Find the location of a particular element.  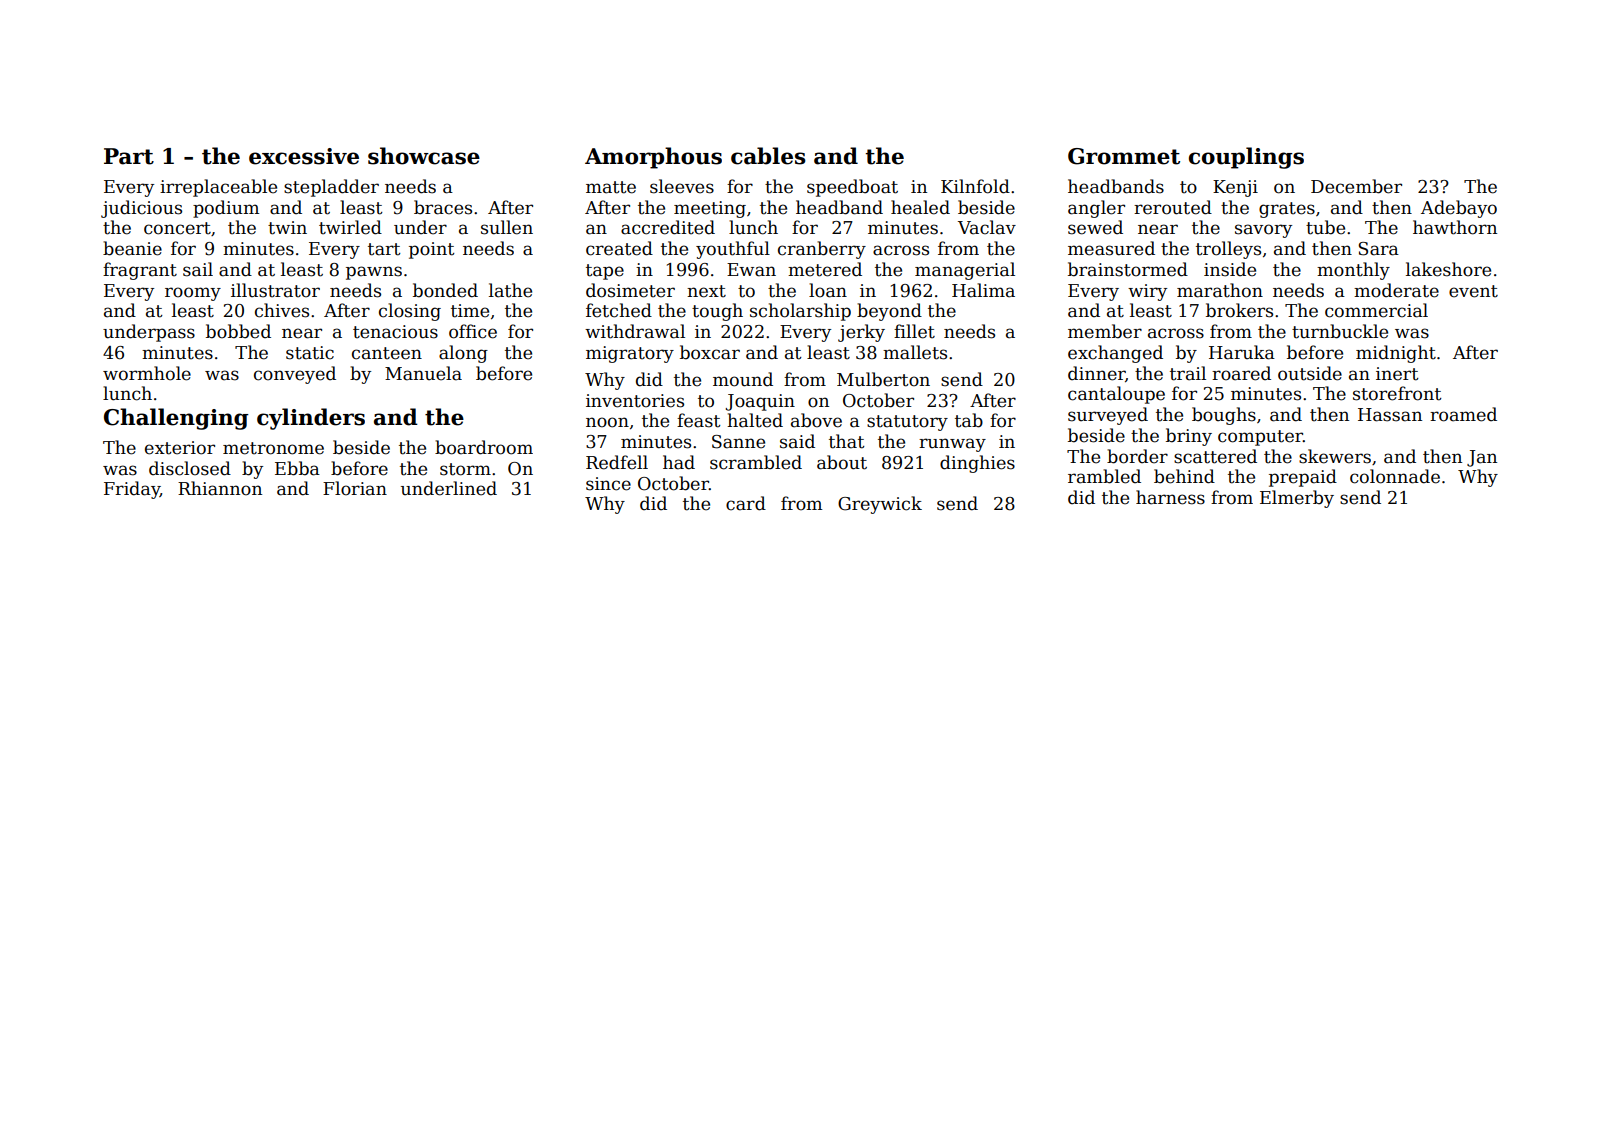

speedboat is located at coordinates (852, 188).
